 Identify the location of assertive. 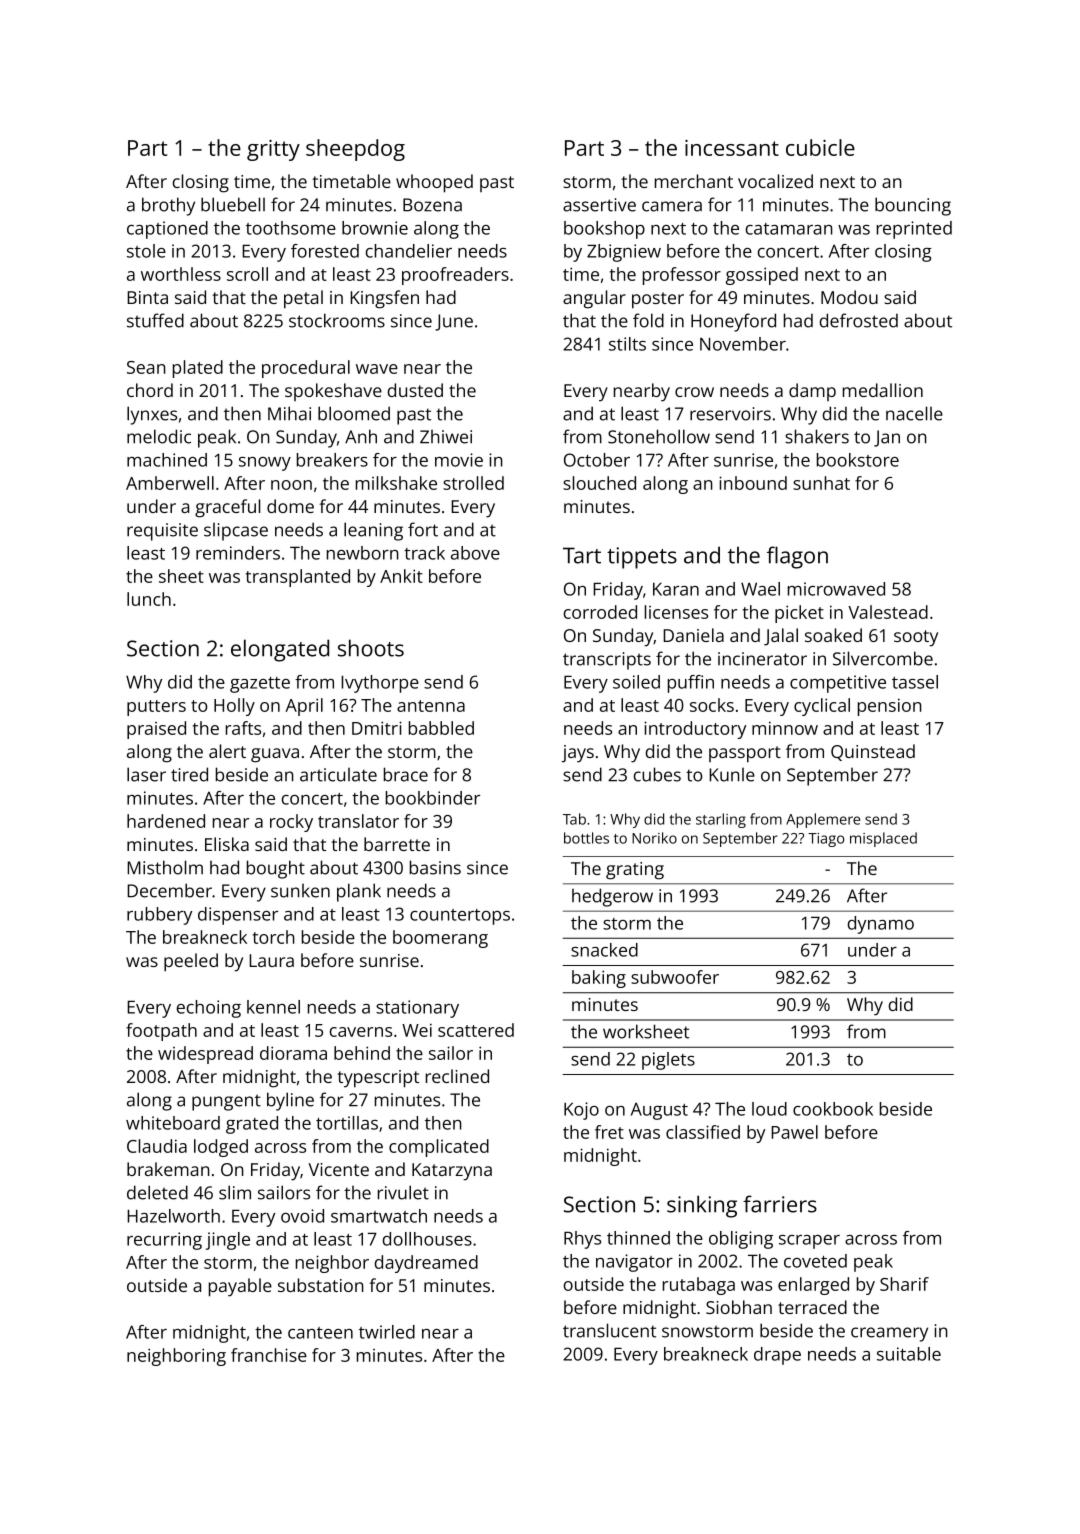
(599, 205).
